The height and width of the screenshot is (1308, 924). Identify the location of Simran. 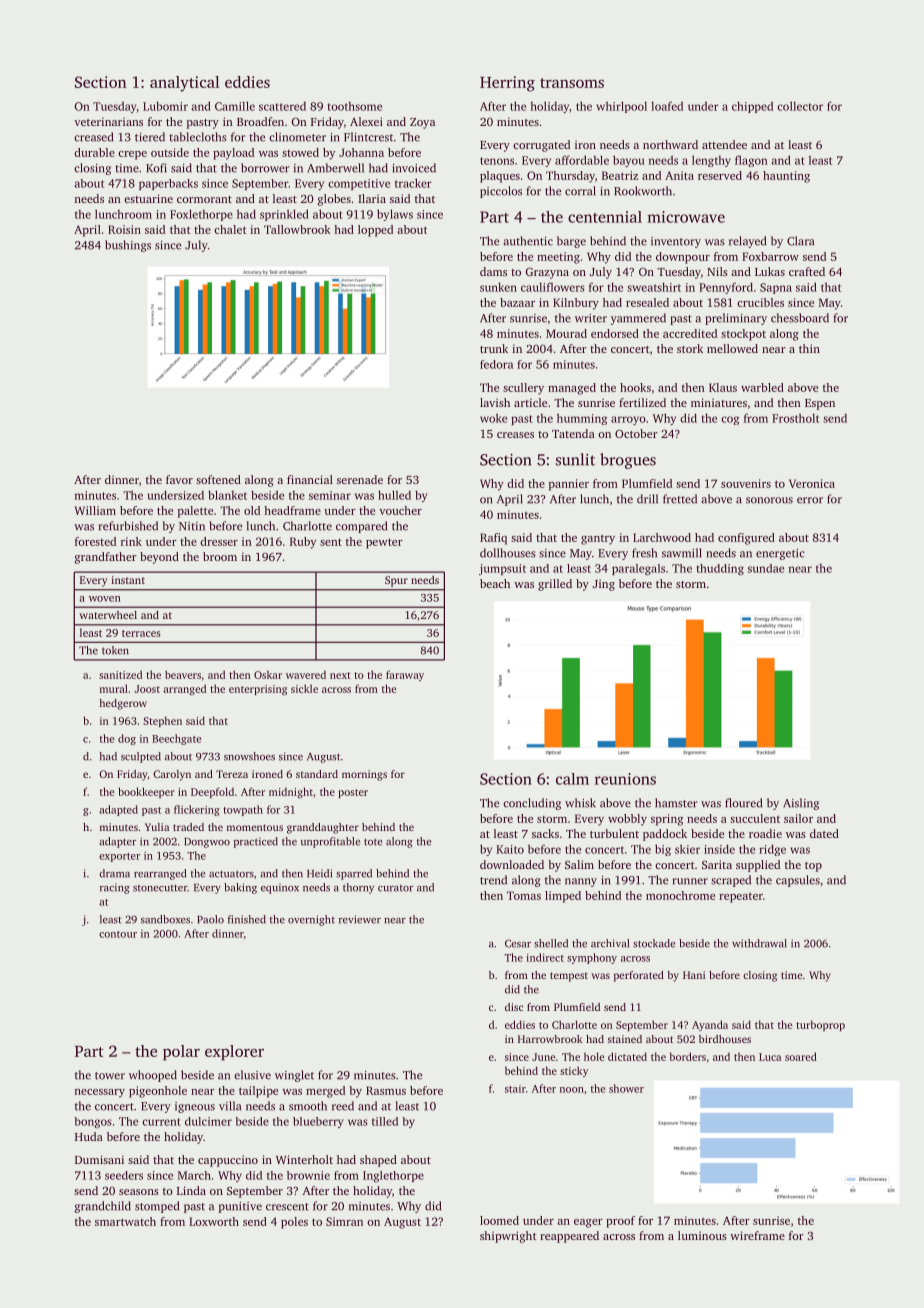
(344, 1221).
